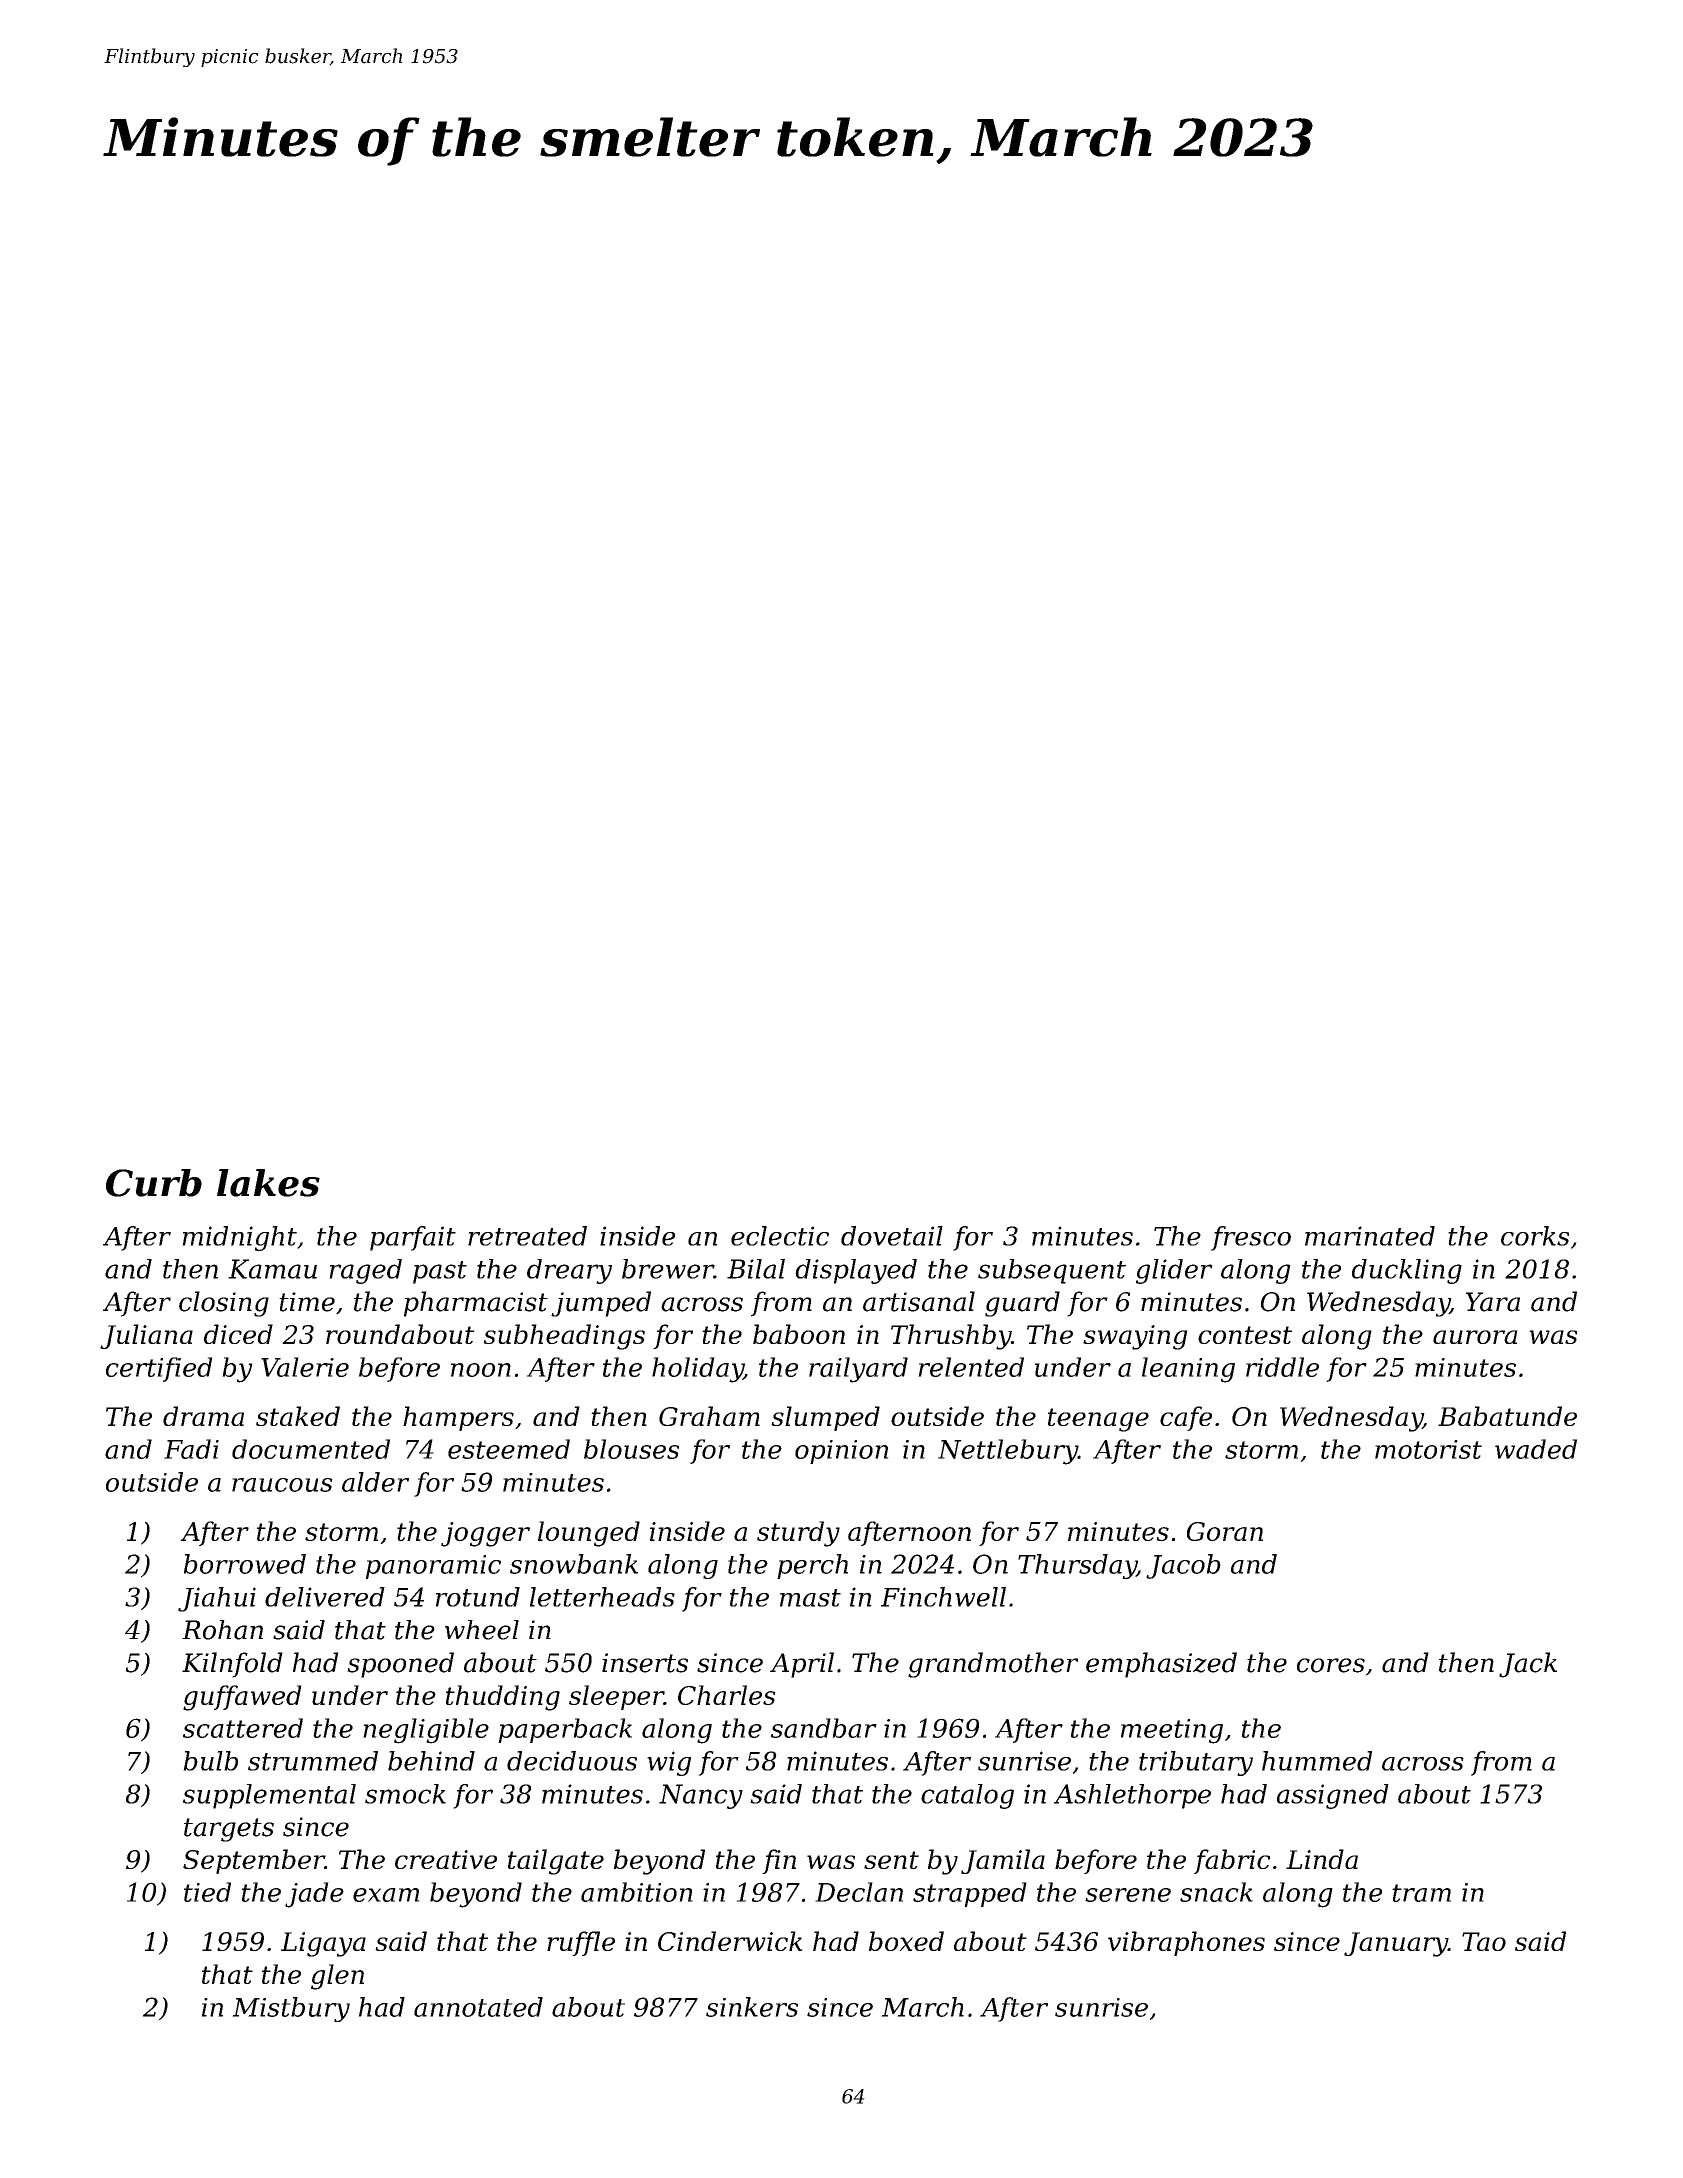  What do you see at coordinates (1535, 1236) in the page?
I see `corks` at bounding box center [1535, 1236].
